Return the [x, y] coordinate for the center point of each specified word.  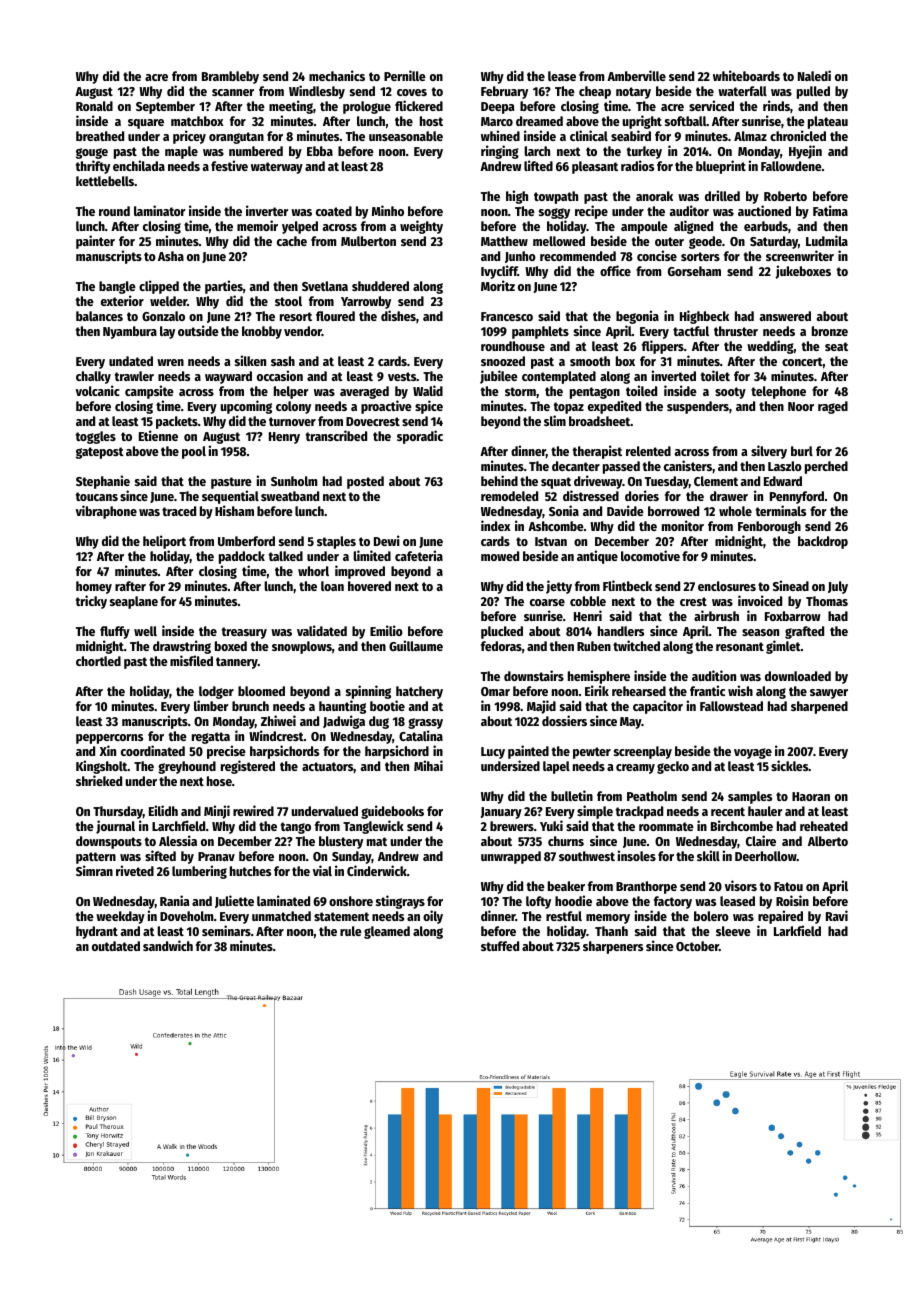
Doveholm [187, 916]
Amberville [636, 75]
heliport [164, 542]
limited [372, 555]
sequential [230, 497]
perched [826, 467]
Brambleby [230, 77]
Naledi [814, 75]
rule [351, 931]
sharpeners [613, 947]
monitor [683, 525]
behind [499, 480]
